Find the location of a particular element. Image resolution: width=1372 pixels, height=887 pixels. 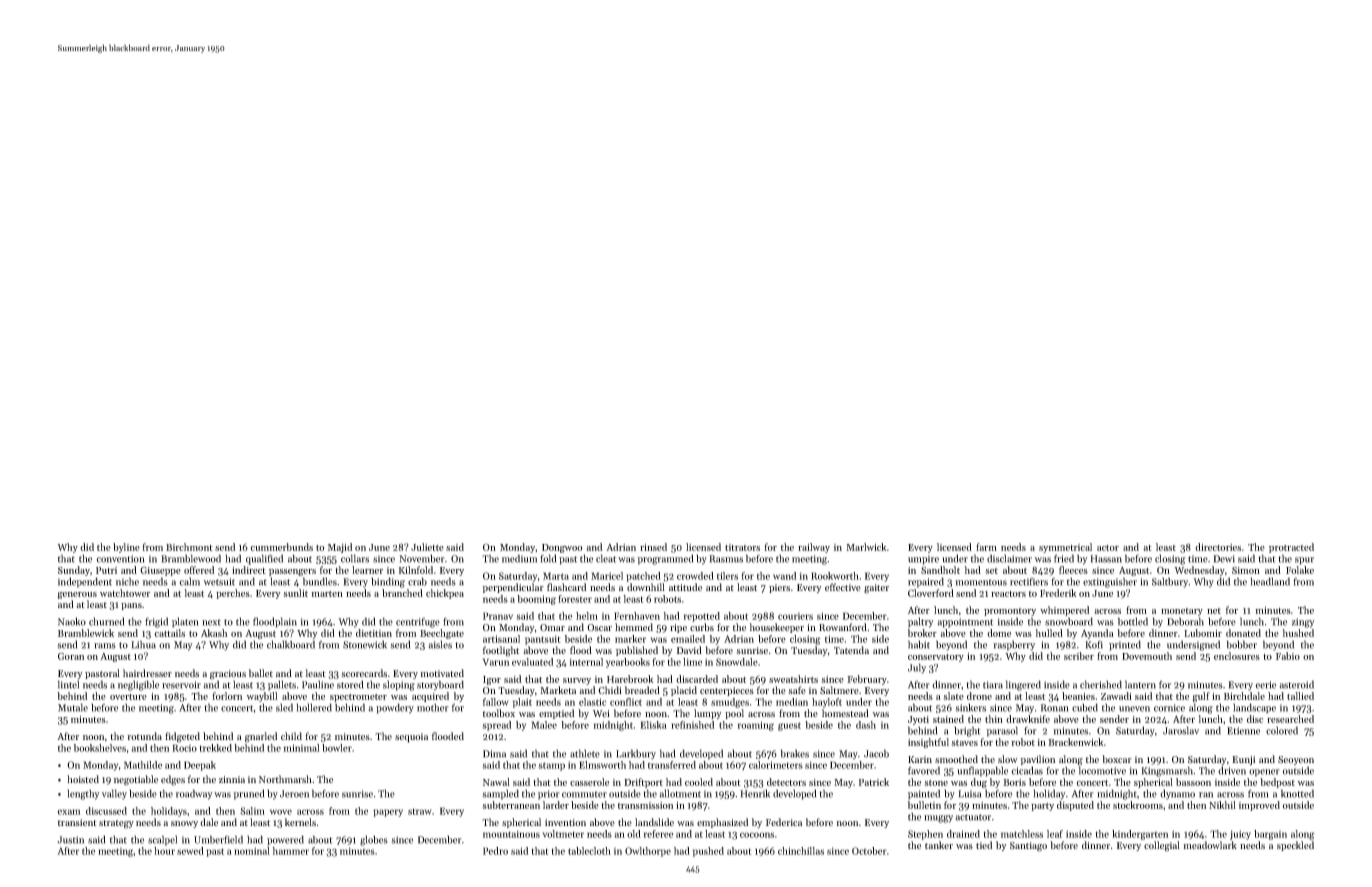

Henrik is located at coordinates (755, 793).
